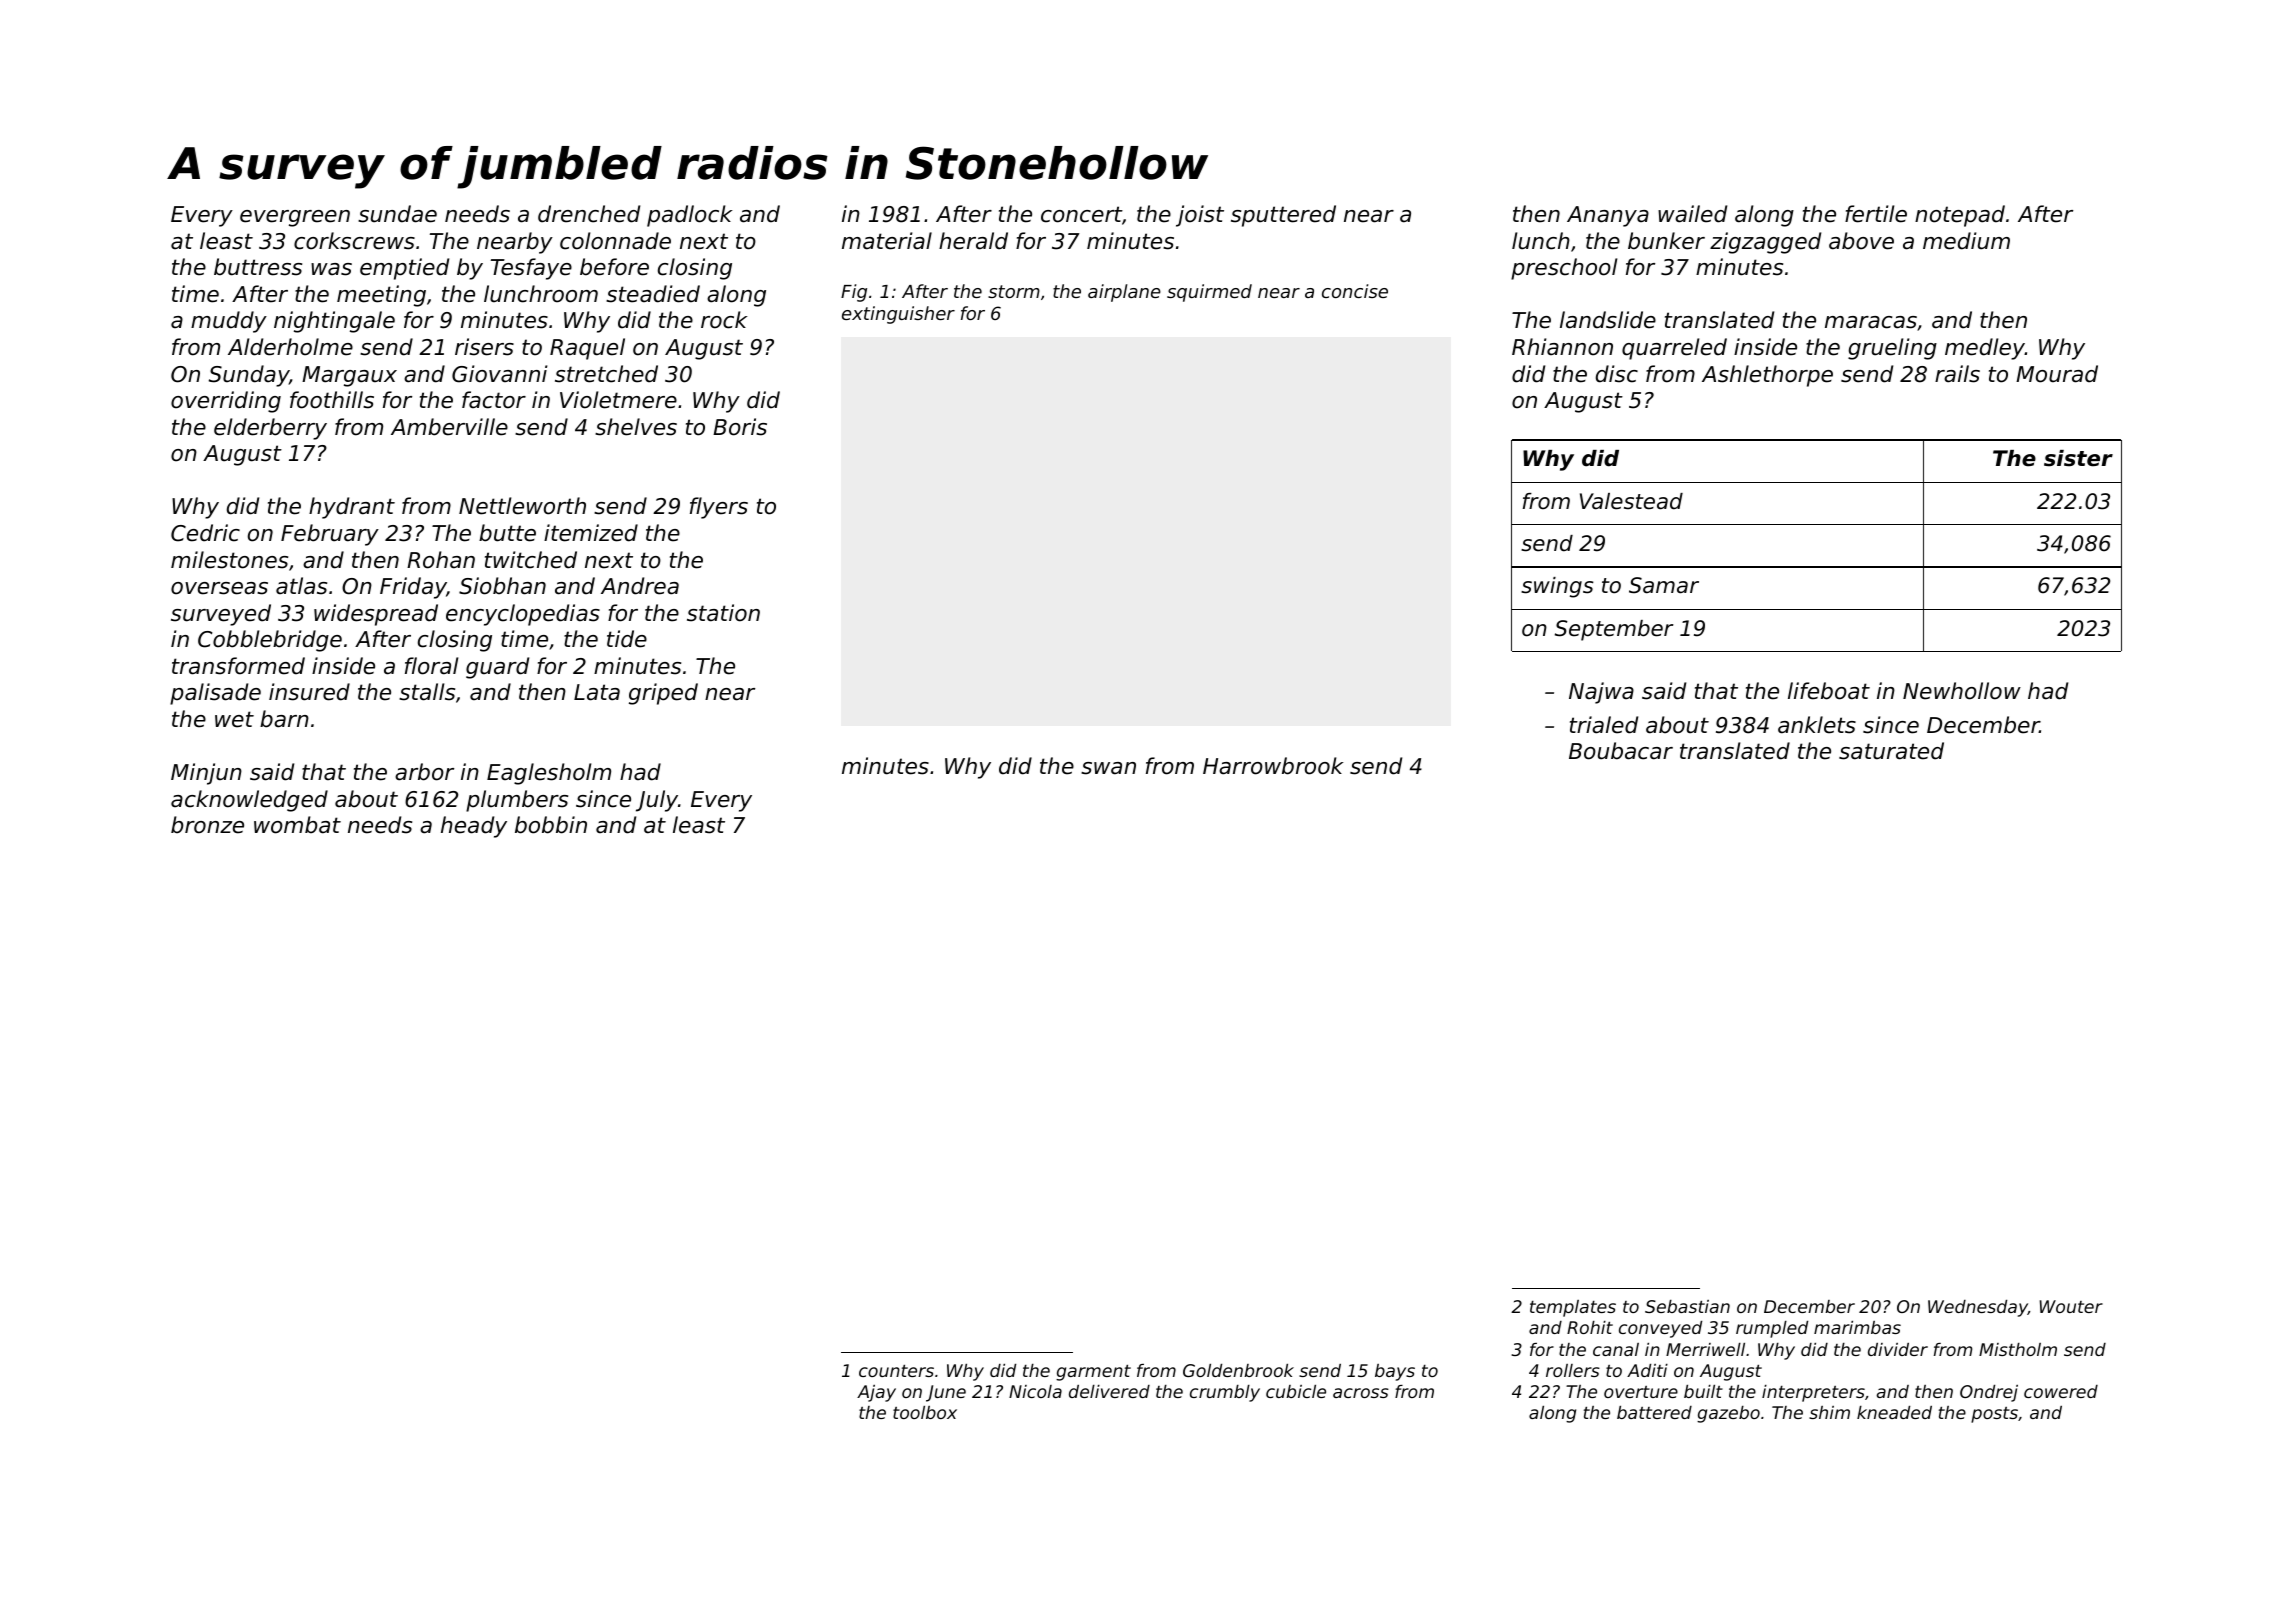 The height and width of the page is (1620, 2292). Describe the element at coordinates (1209, 293) in the page. I see `squirmed` at that location.
